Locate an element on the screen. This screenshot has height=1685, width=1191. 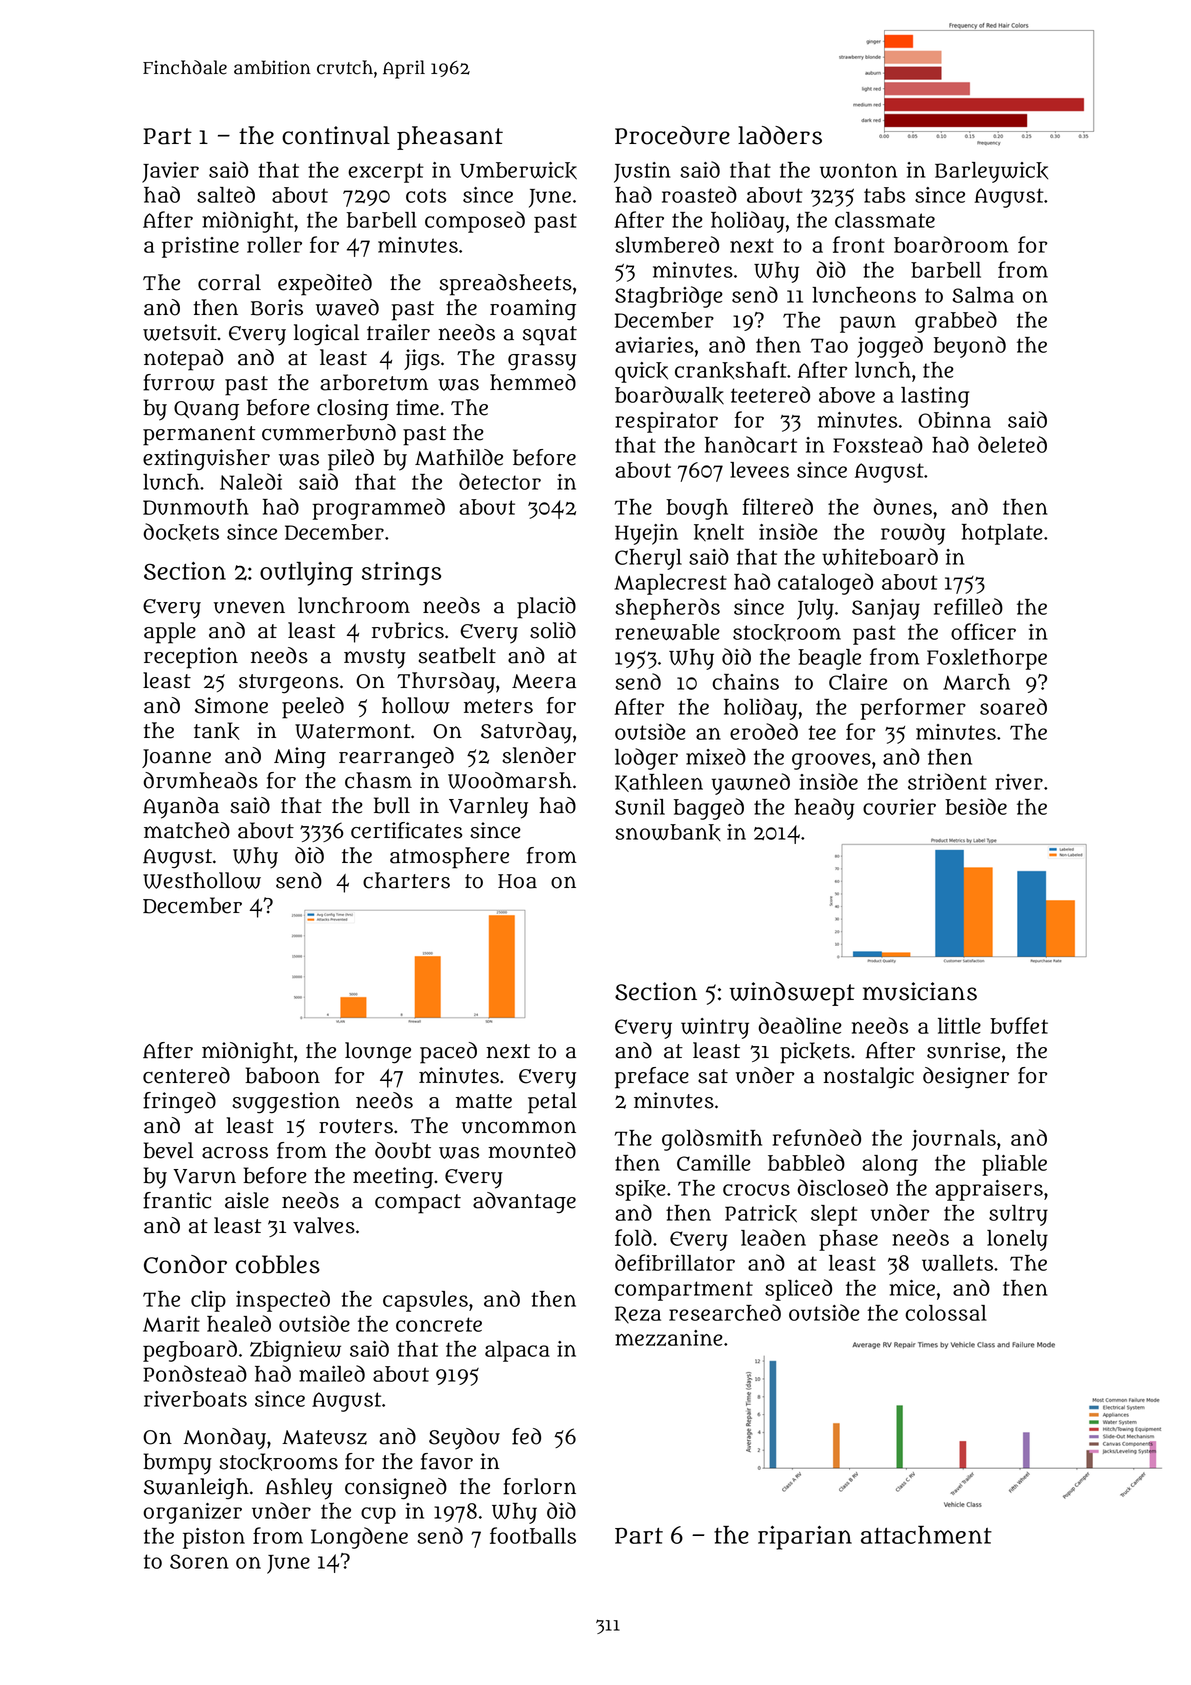
Javier is located at coordinates (170, 172).
